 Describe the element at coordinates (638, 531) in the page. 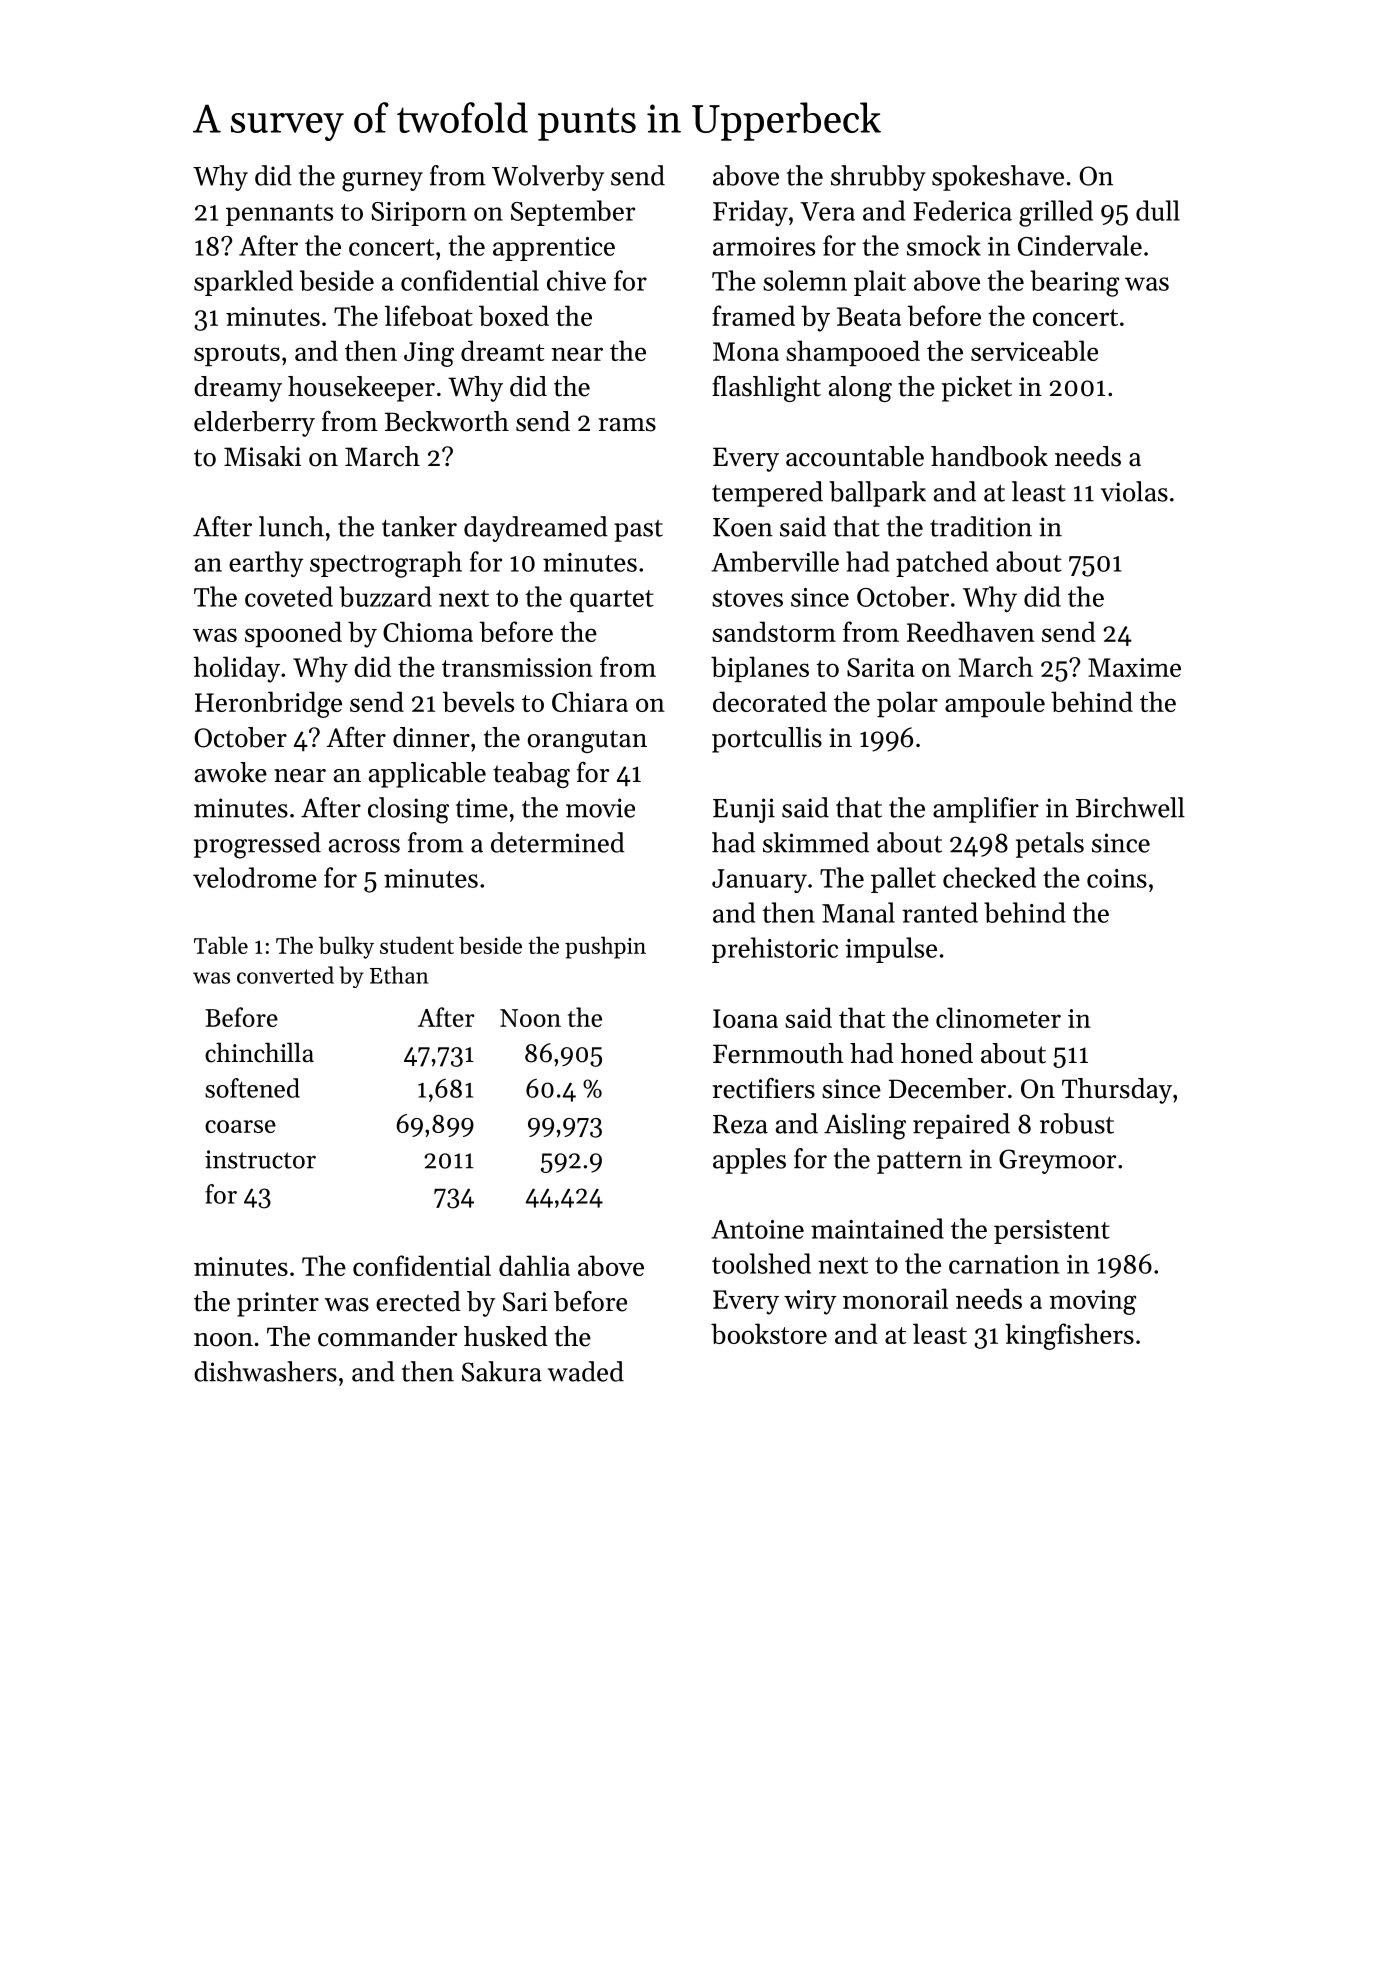

I see `past` at that location.
